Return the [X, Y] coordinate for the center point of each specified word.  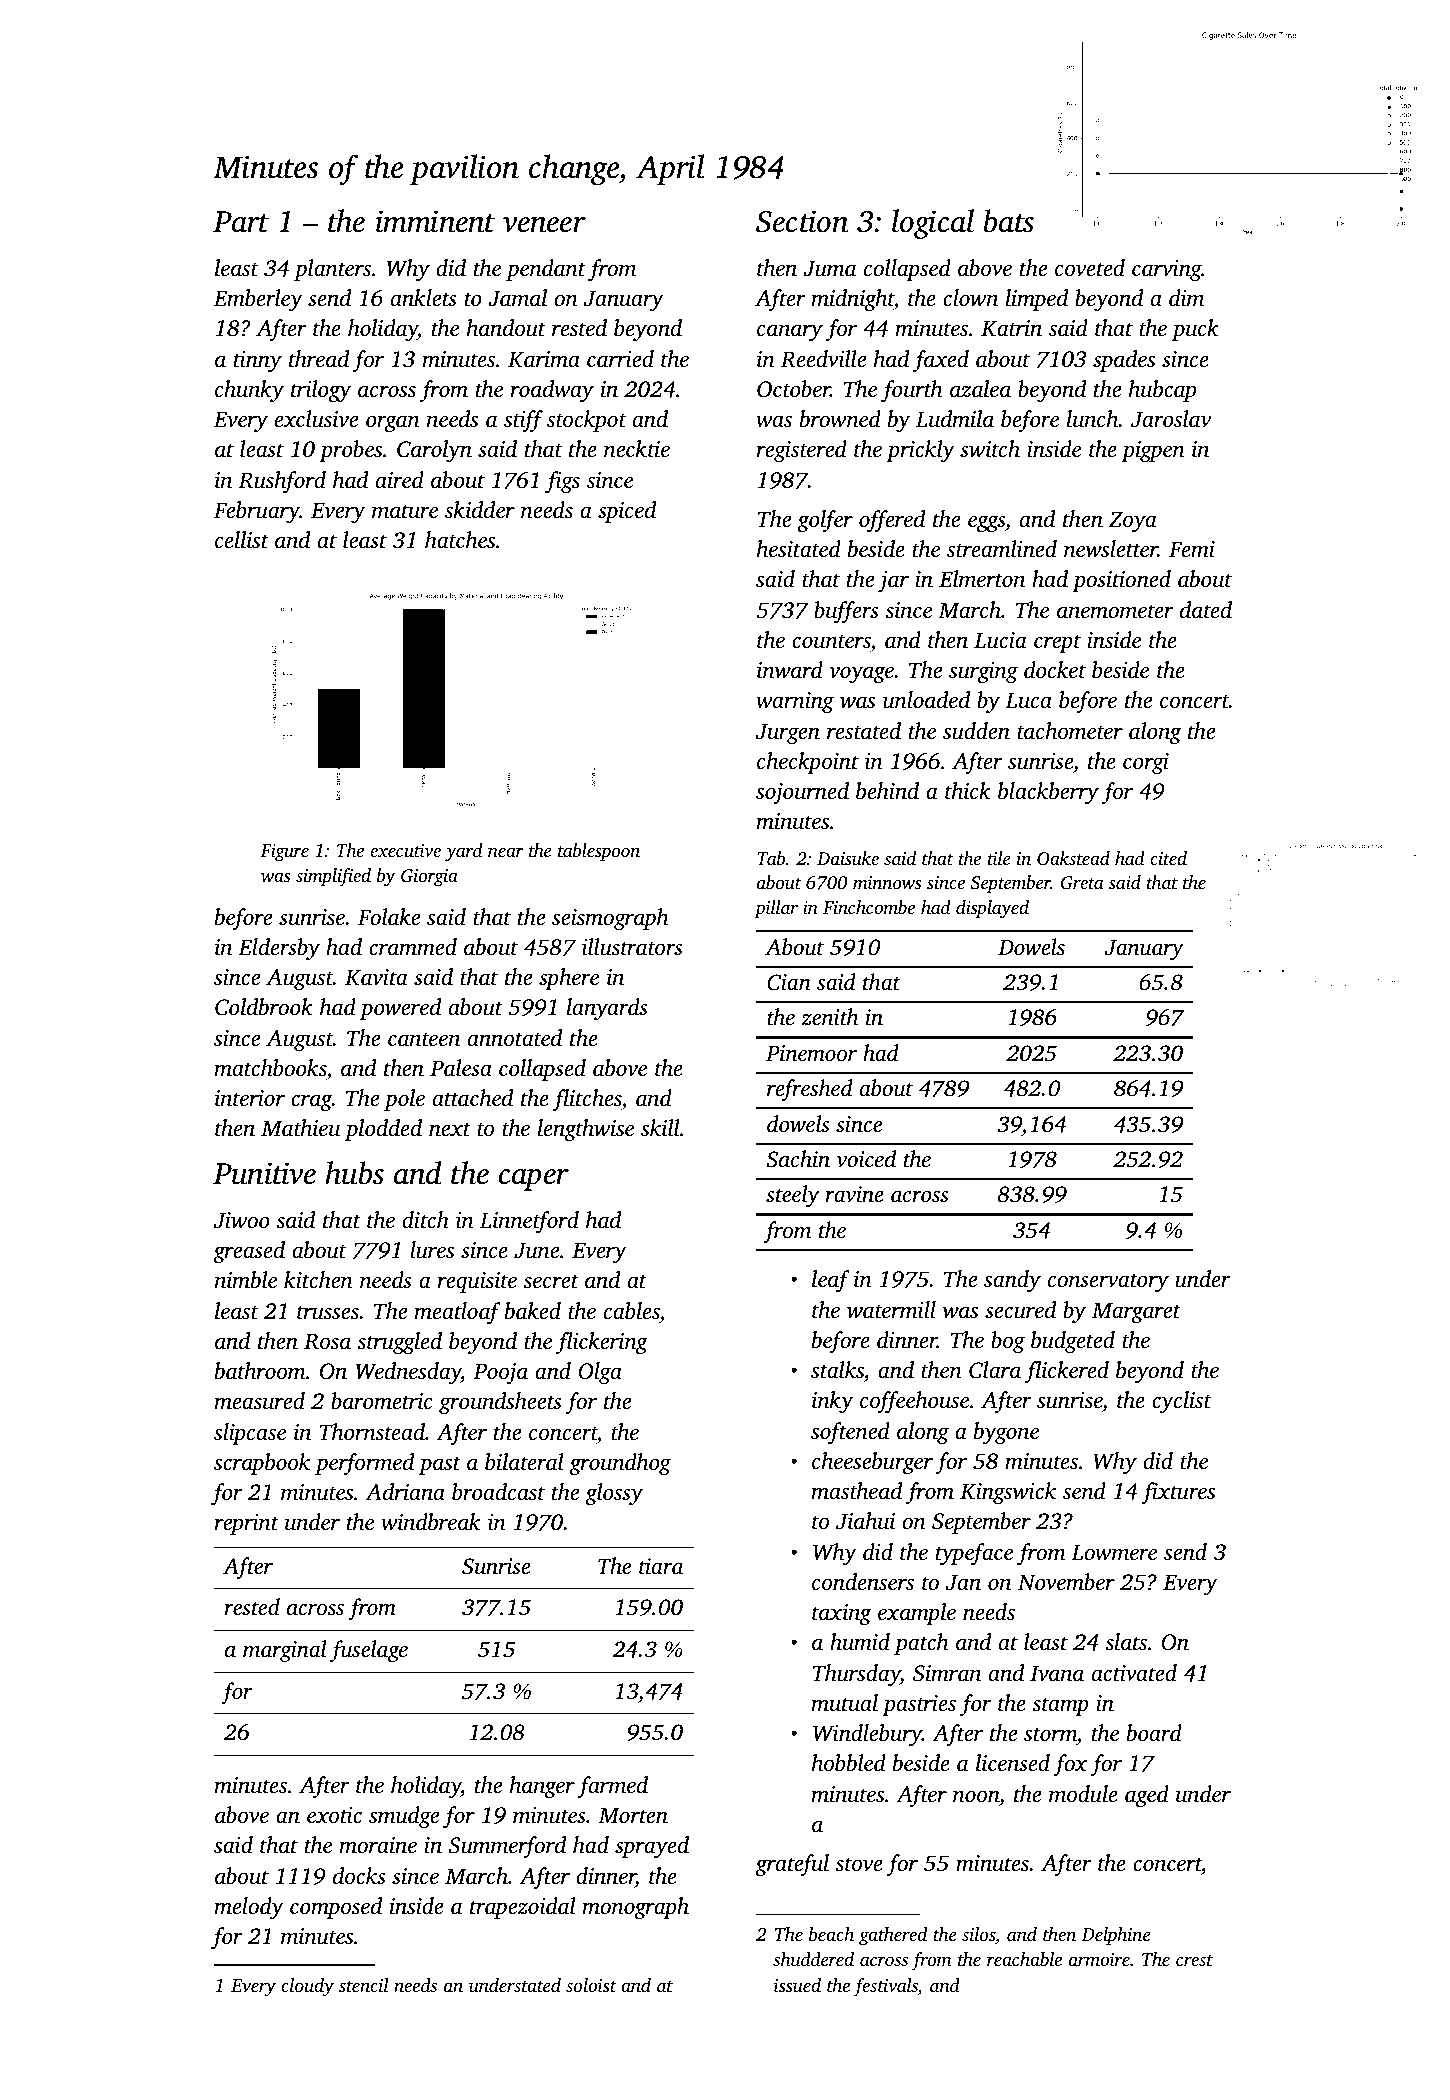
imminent [435, 221]
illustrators [632, 947]
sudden [976, 731]
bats [1008, 221]
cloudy [307, 1987]
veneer [544, 225]
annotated [515, 1037]
